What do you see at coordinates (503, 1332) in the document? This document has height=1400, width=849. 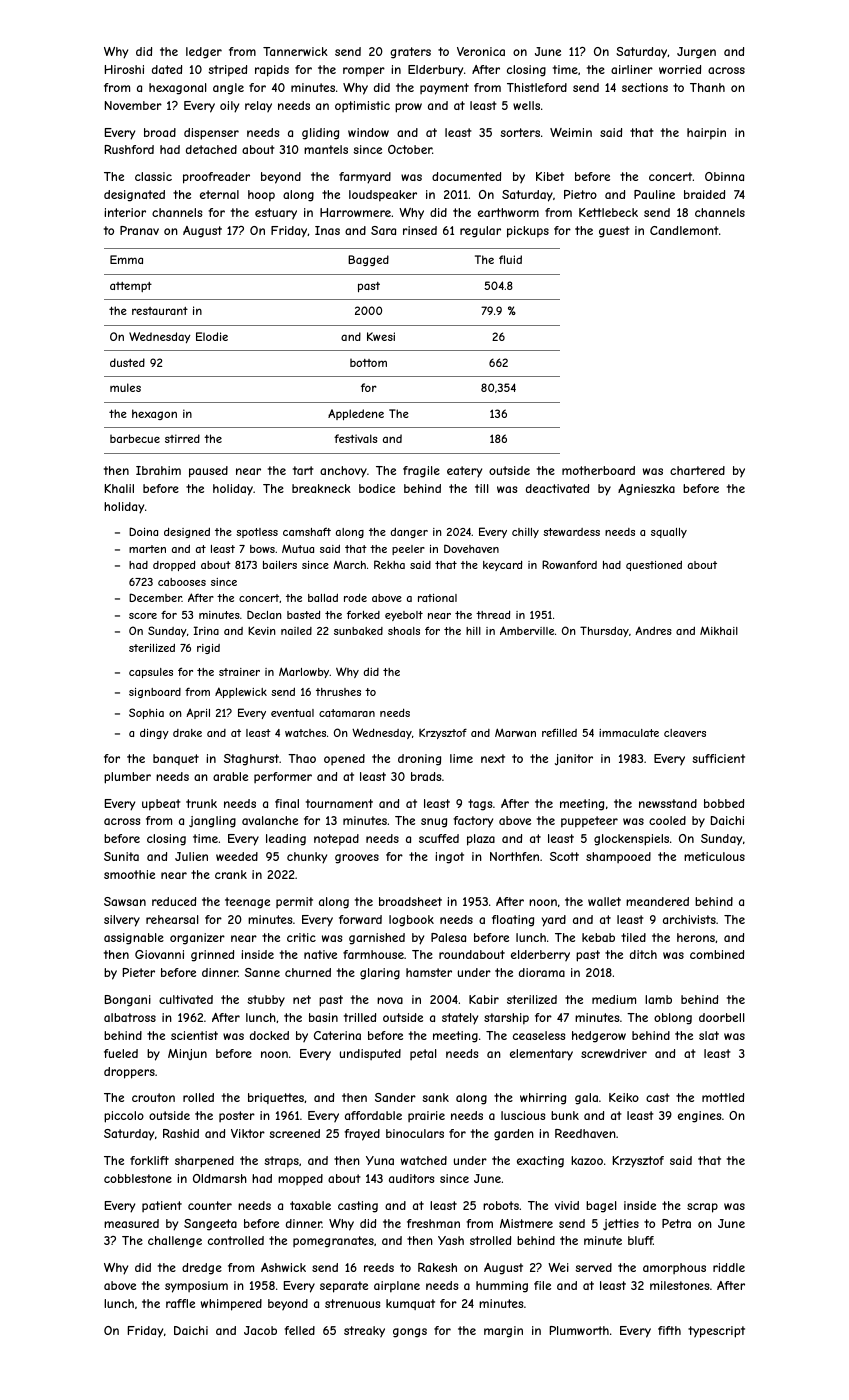 I see `margin` at bounding box center [503, 1332].
